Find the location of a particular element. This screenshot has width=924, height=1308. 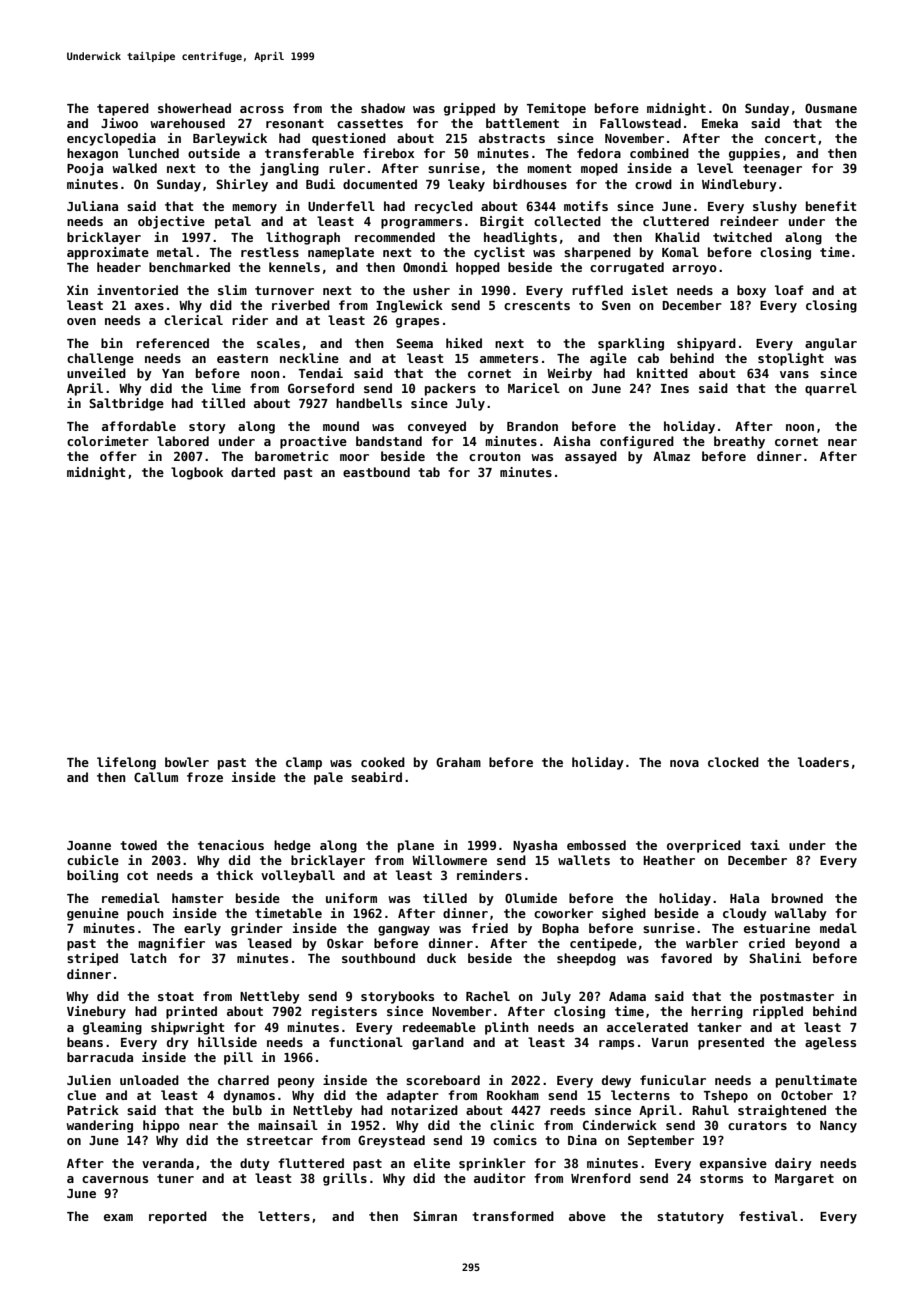

Temitope is located at coordinates (556, 109).
